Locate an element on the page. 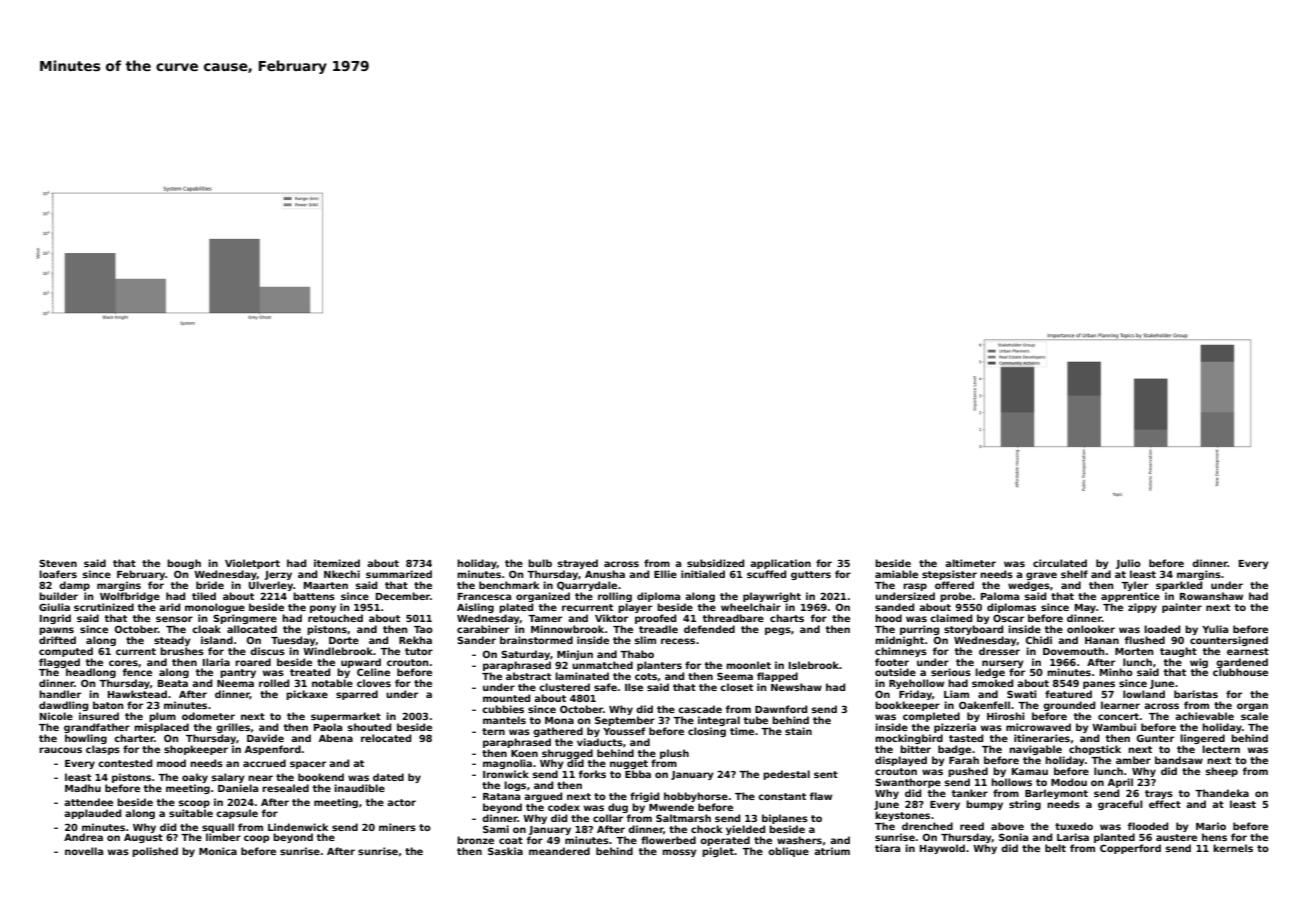 Image resolution: width=1308 pixels, height=924 pixels. mossy is located at coordinates (679, 853).
